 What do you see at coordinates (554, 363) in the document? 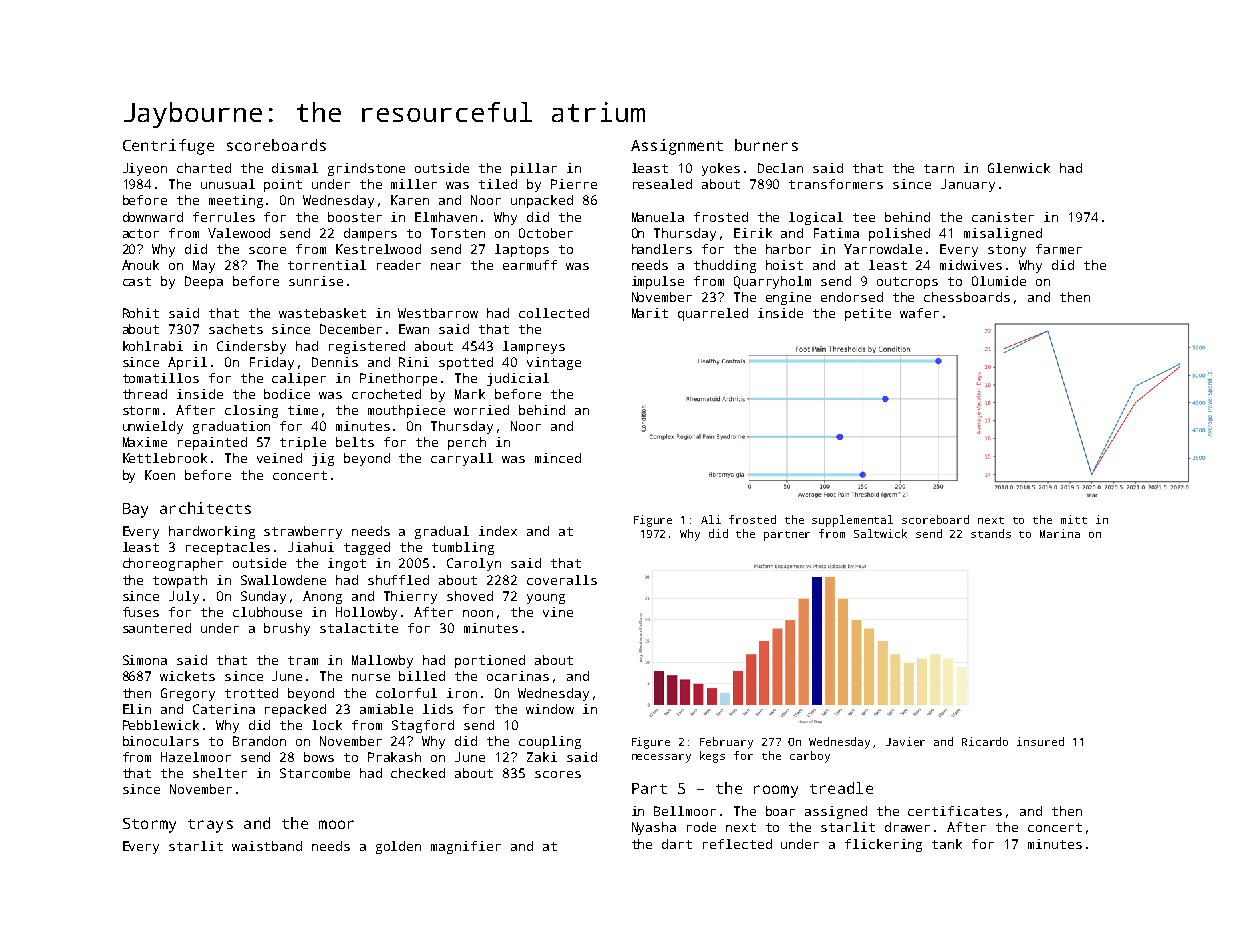
I see `vintage` at bounding box center [554, 363].
